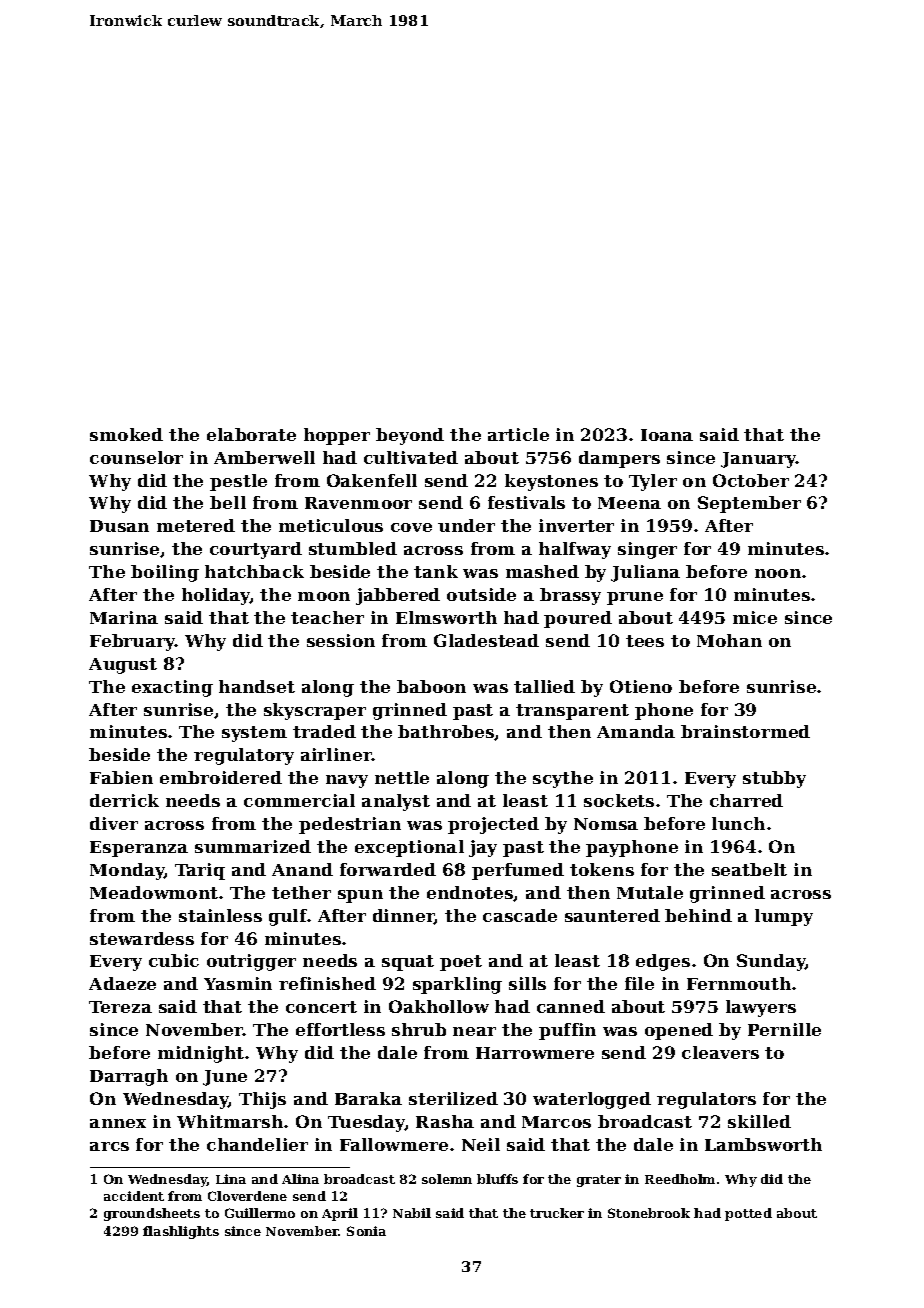  Describe the element at coordinates (220, 915) in the document. I see `stainless` at that location.
